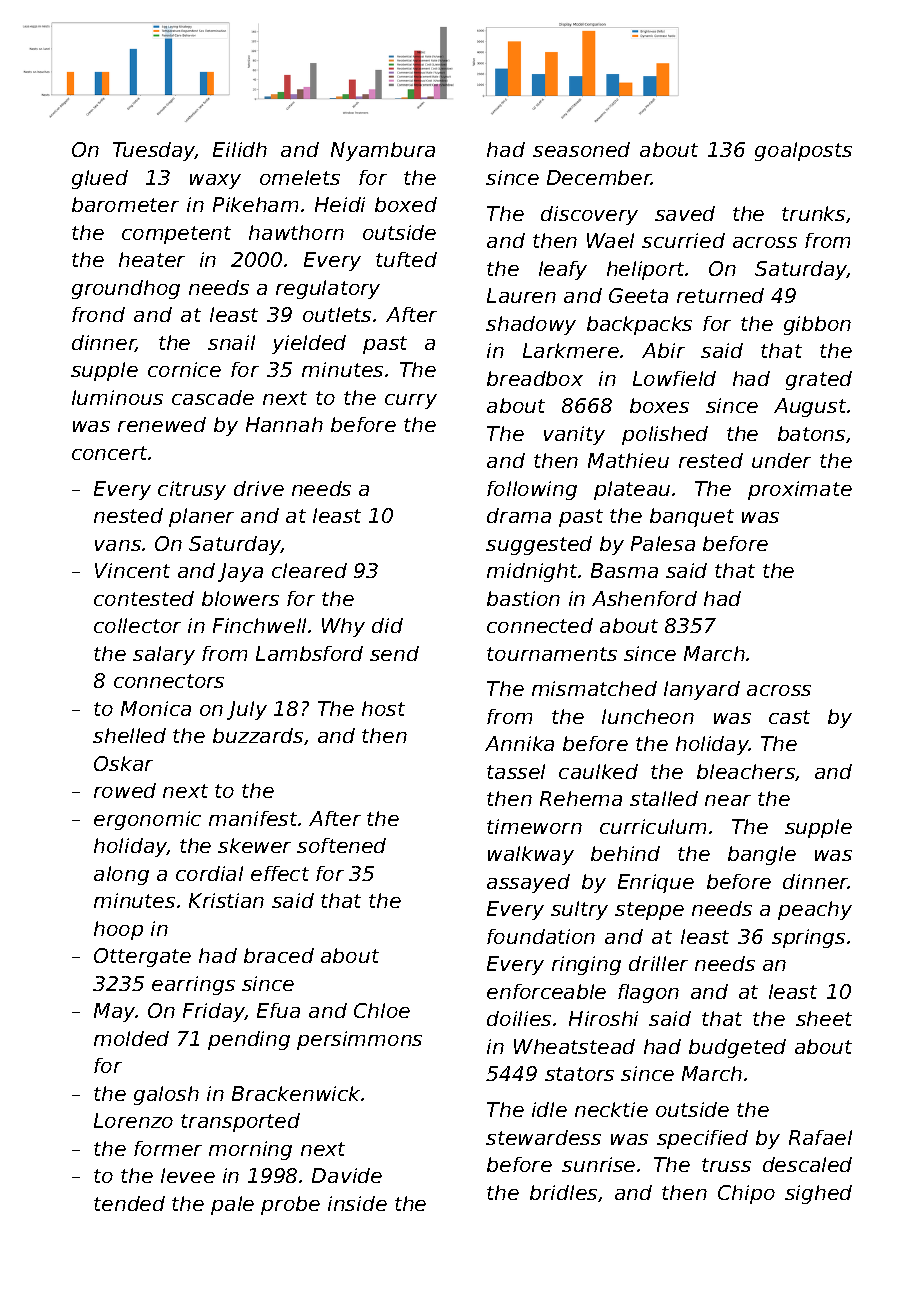 This document has width=924, height=1311. What do you see at coordinates (337, 314) in the document?
I see `outlets` at bounding box center [337, 314].
